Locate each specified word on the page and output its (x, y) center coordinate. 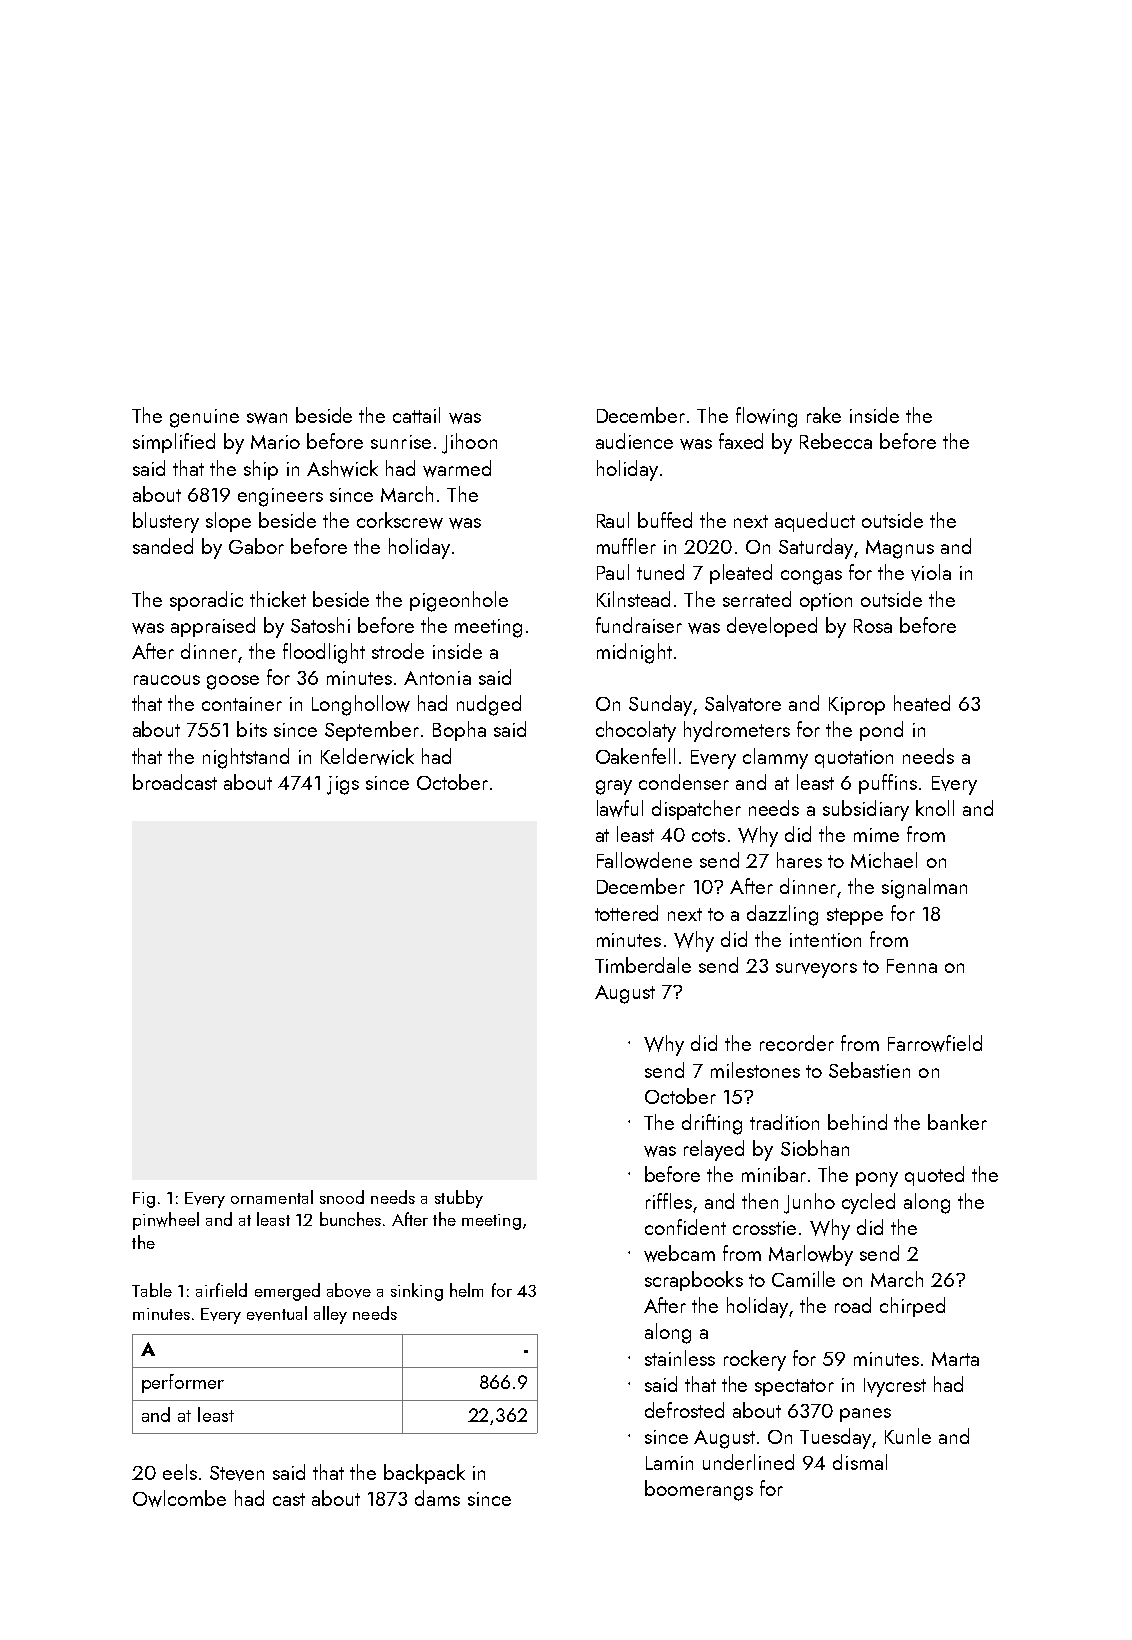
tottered (626, 913)
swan (267, 418)
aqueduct (815, 522)
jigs (343, 785)
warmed (457, 468)
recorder (797, 1043)
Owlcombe (179, 1498)
